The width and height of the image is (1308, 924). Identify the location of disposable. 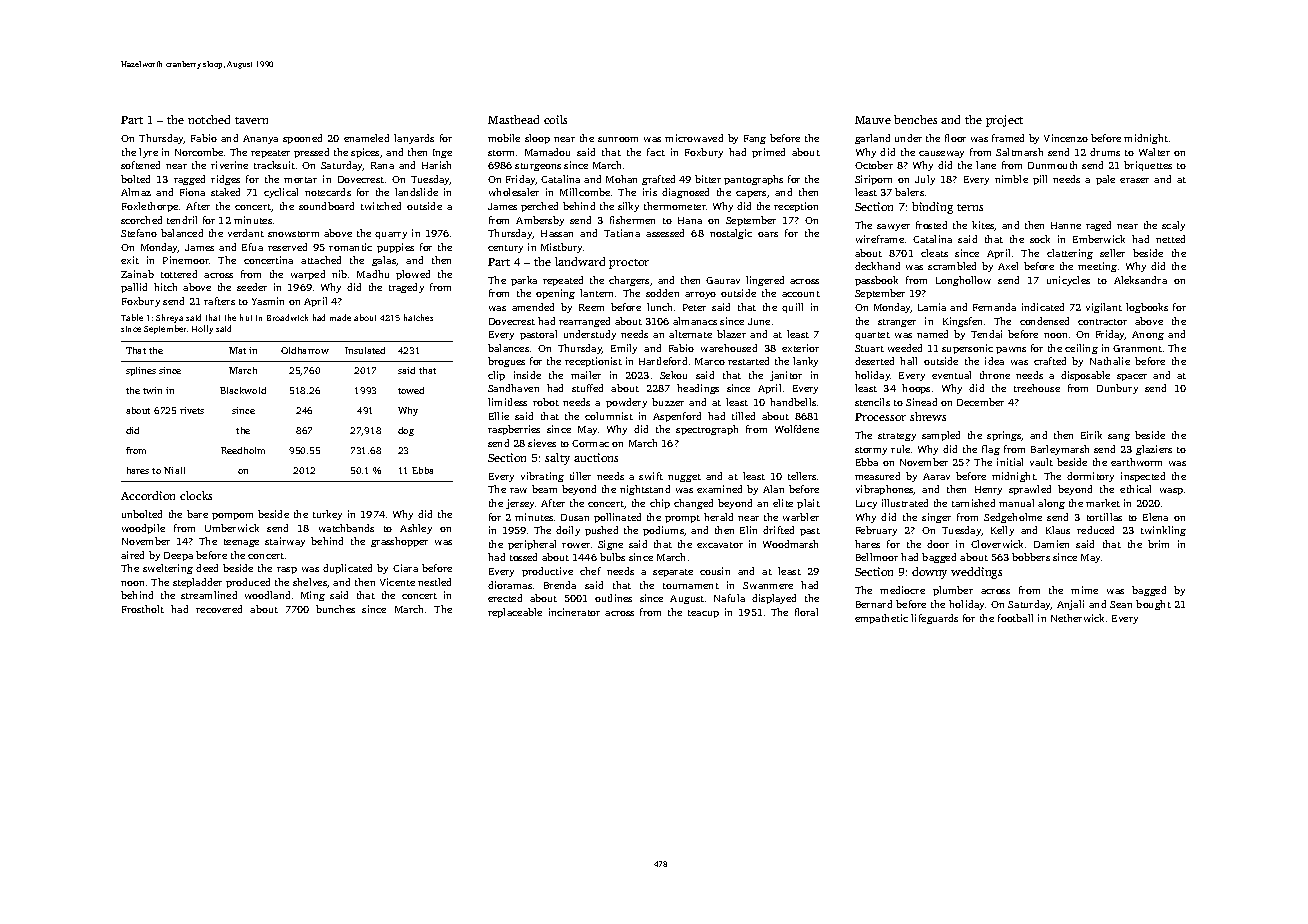
(1085, 376).
